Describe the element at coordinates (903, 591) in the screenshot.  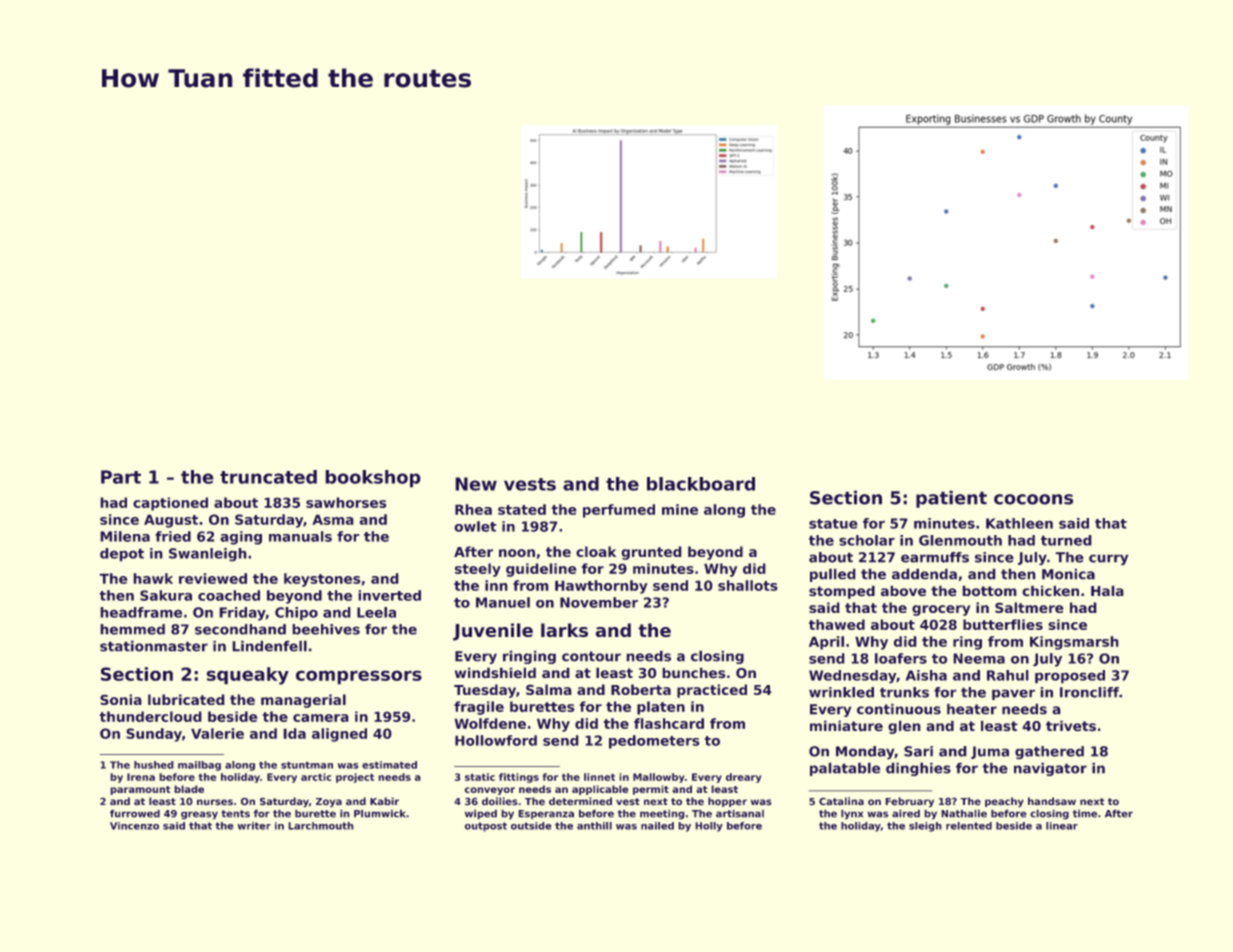
I see `above` at that location.
